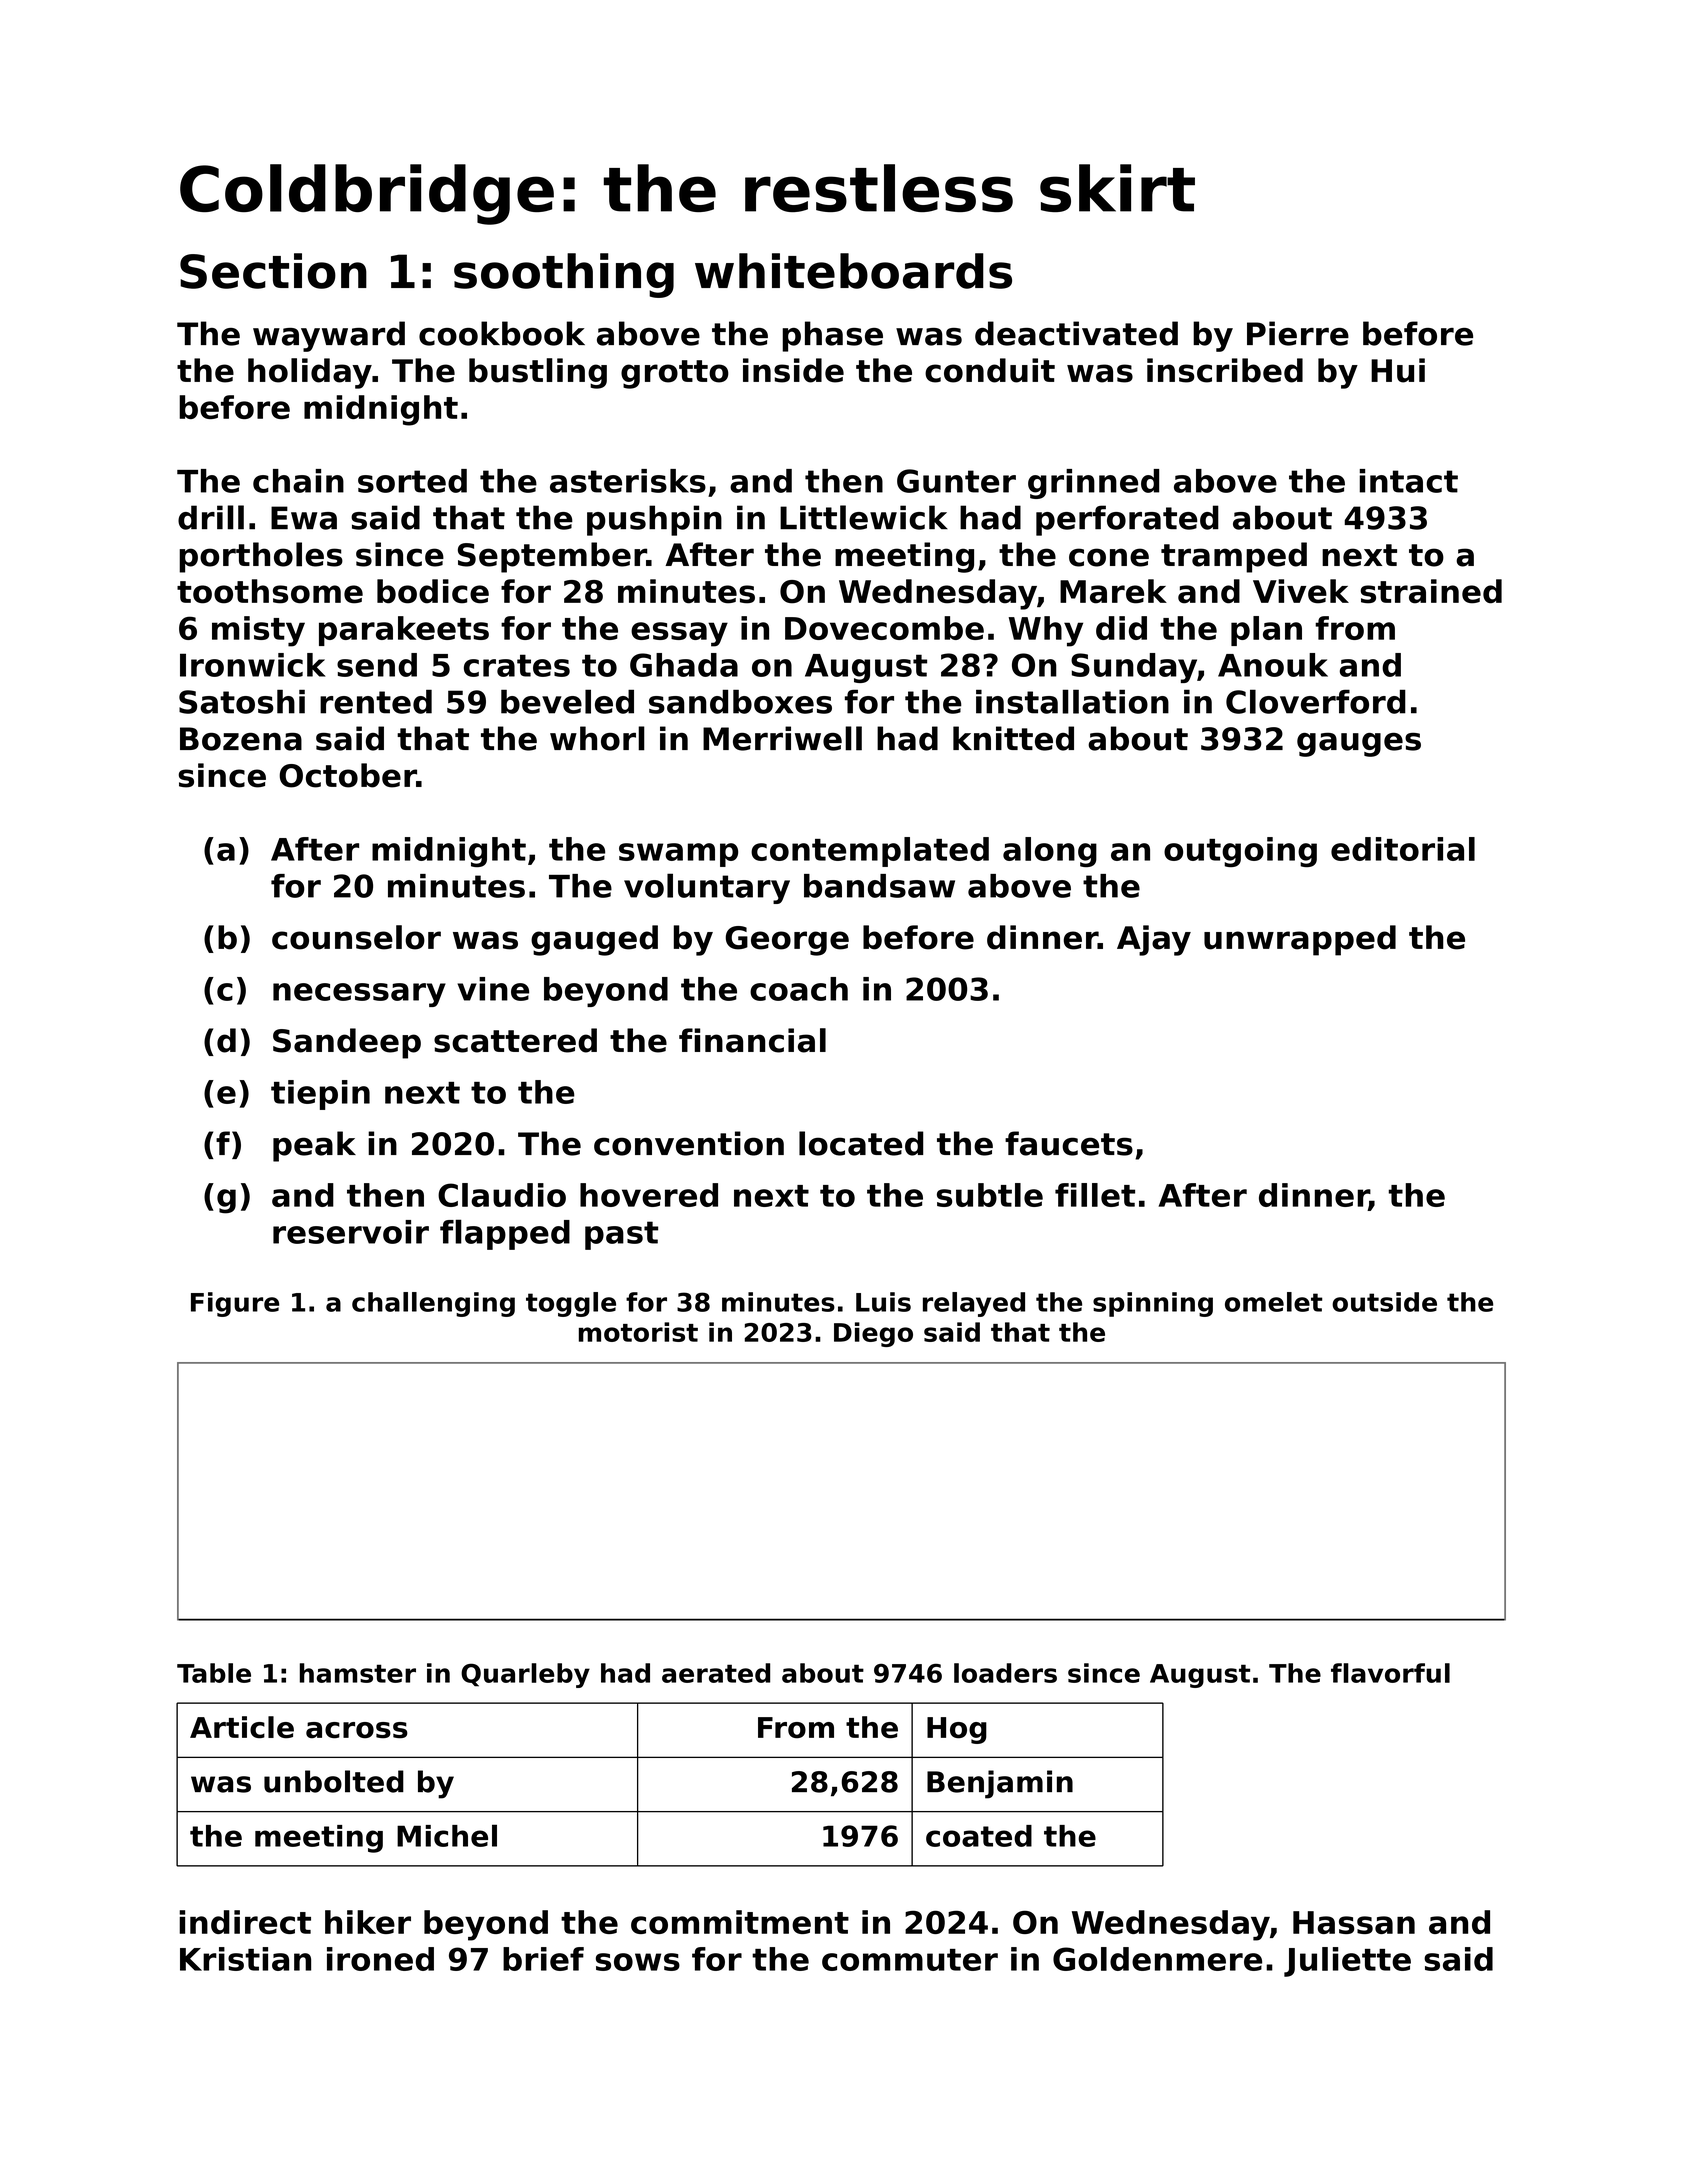 This screenshot has width=1683, height=2178. I want to click on Section, so click(273, 271).
